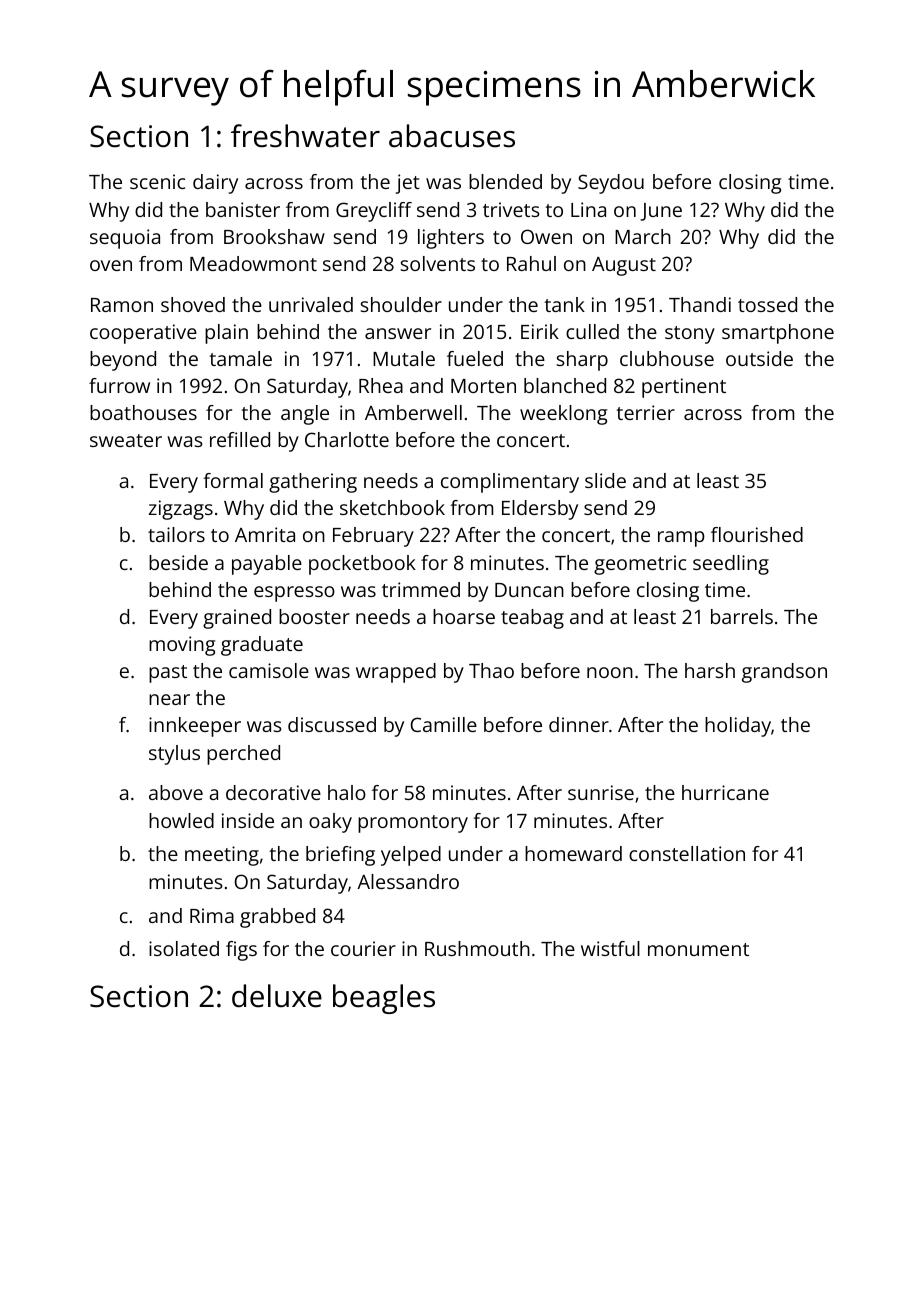  What do you see at coordinates (222, 856) in the page?
I see `meeting` at bounding box center [222, 856].
